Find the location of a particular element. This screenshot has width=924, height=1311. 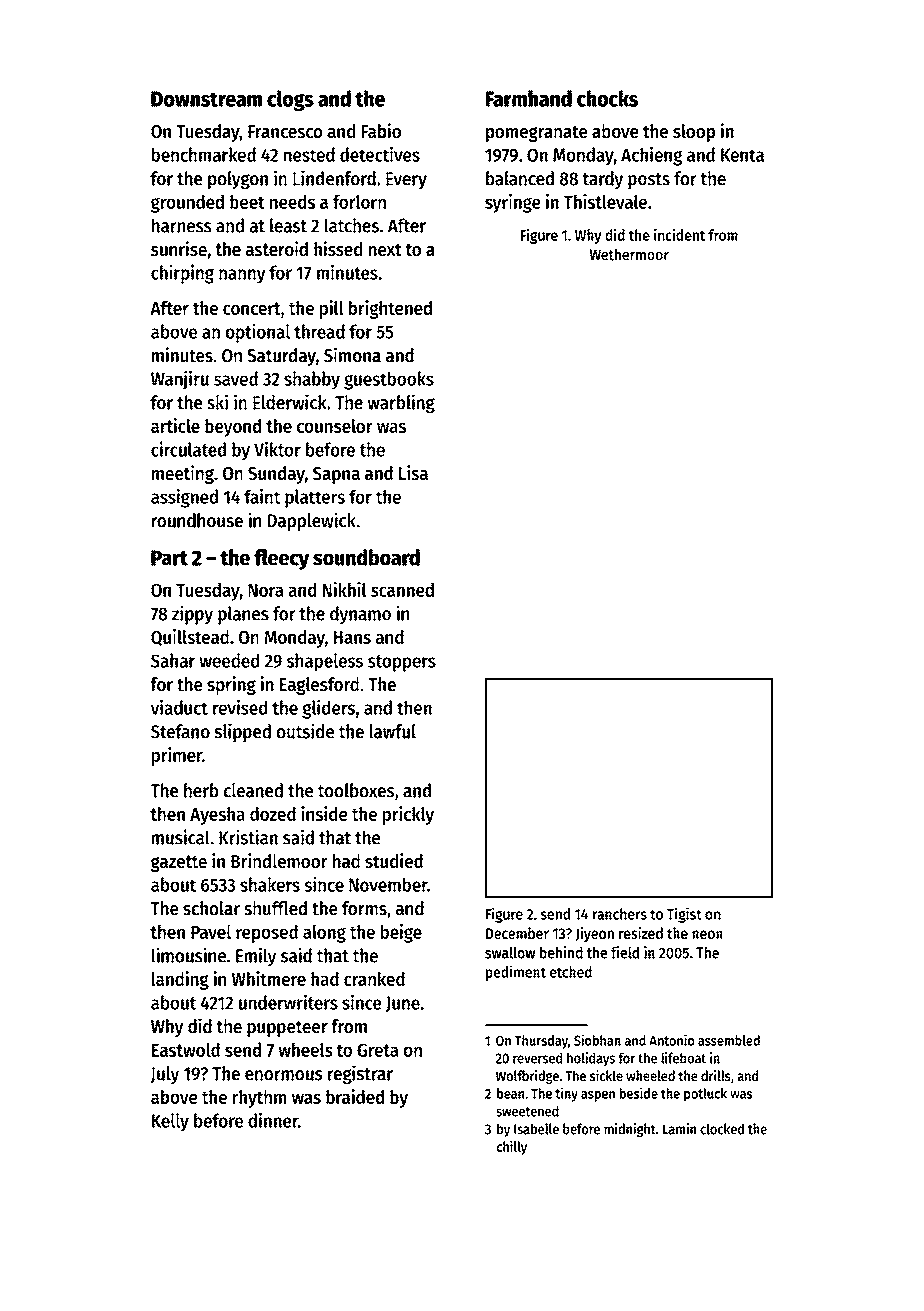

incident is located at coordinates (679, 234).
